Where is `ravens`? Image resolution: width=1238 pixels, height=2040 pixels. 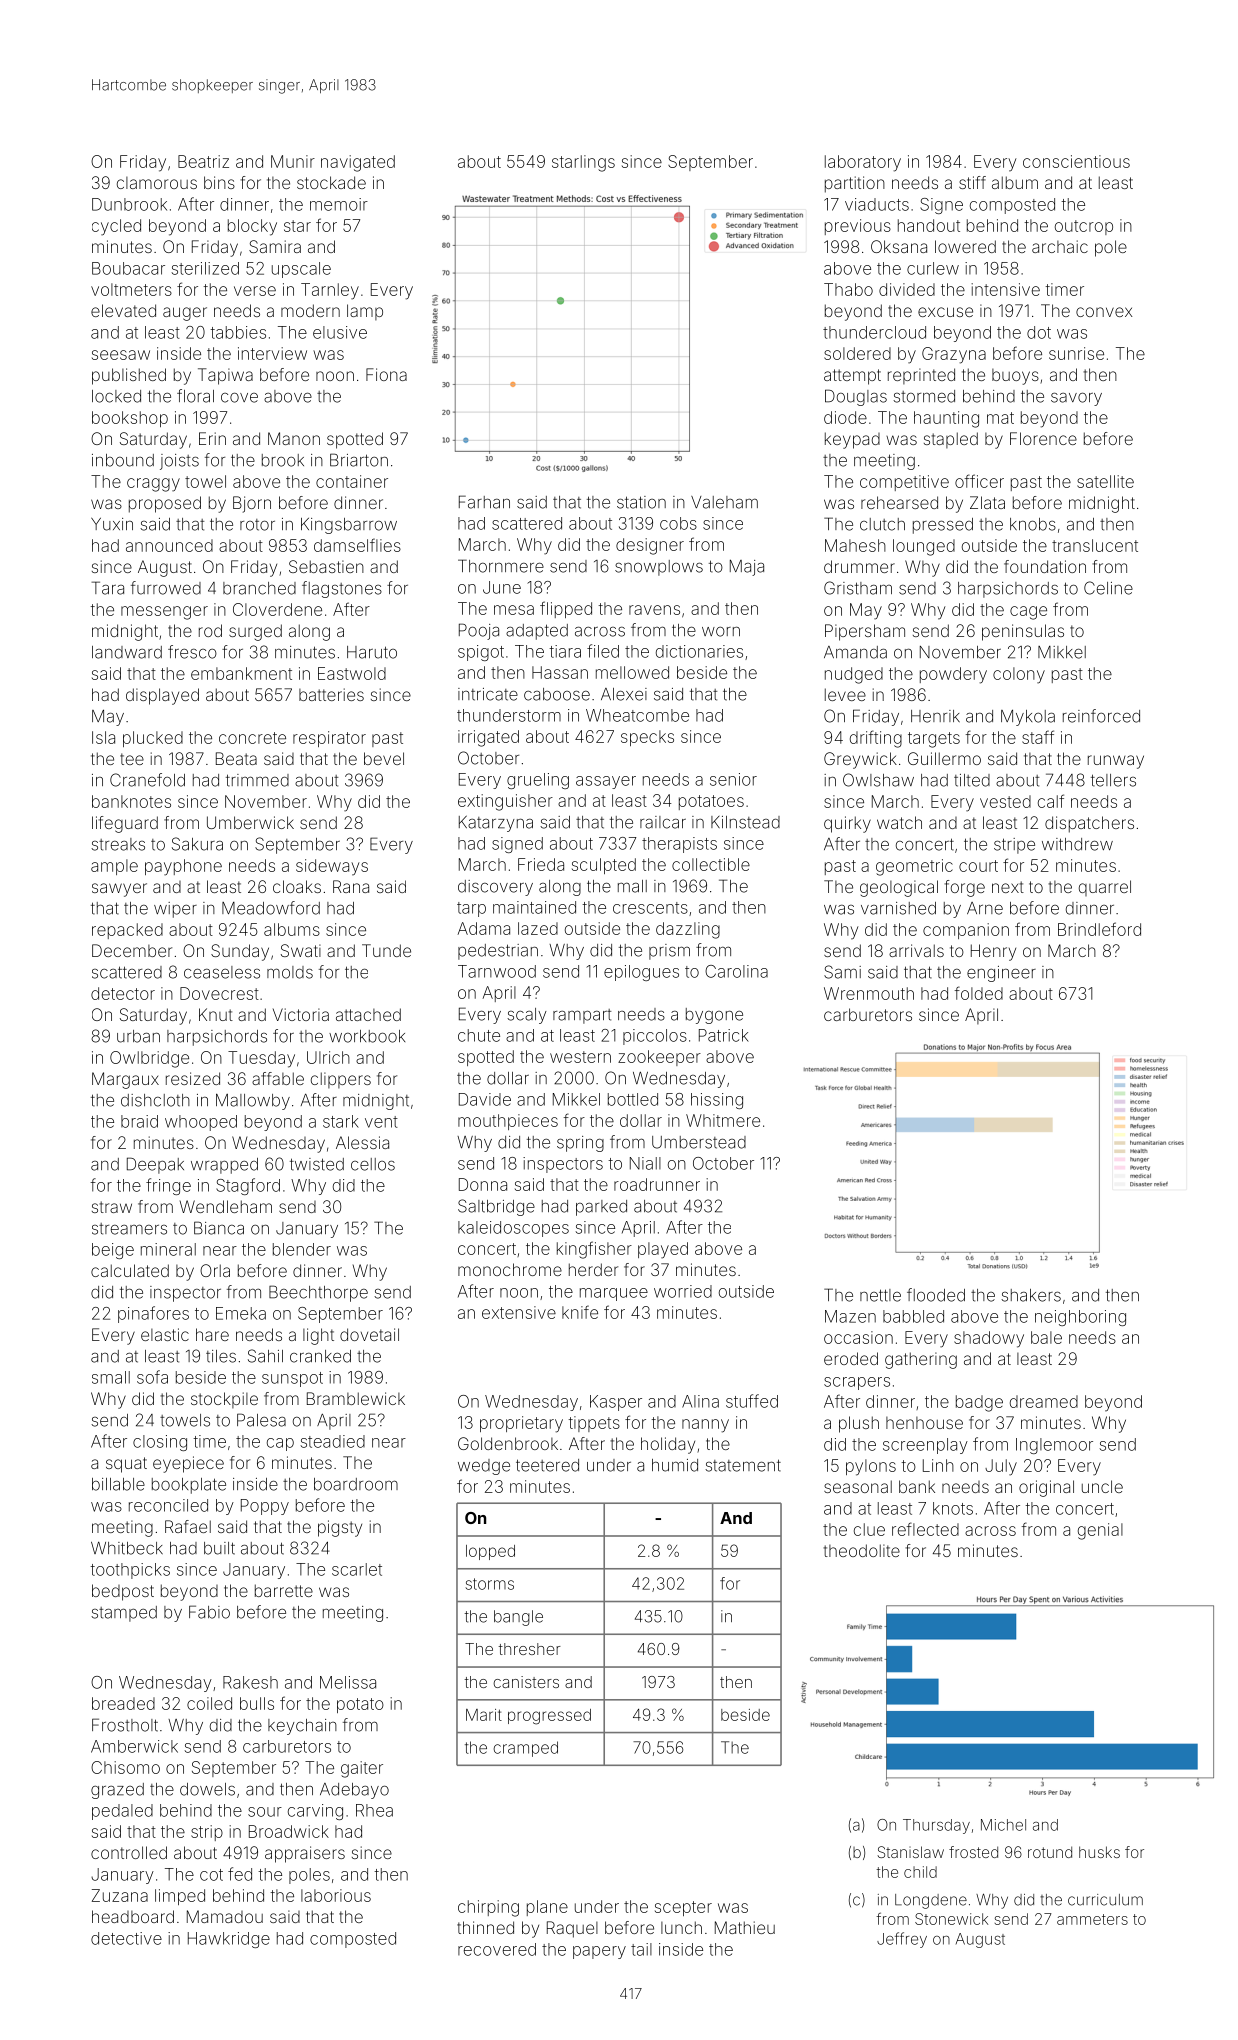
ravens is located at coordinates (654, 610).
